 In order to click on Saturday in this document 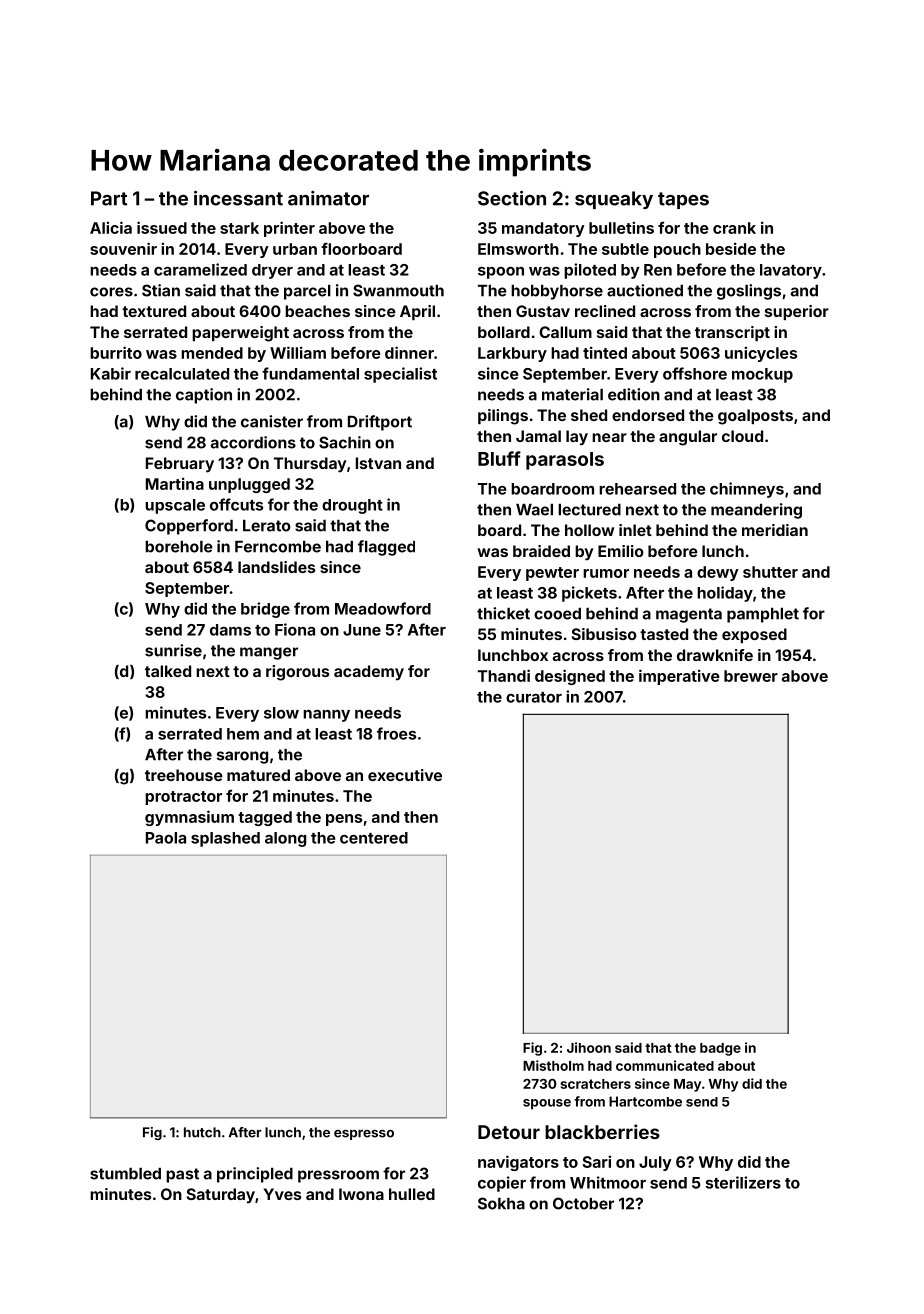, I will do `click(221, 1196)`.
